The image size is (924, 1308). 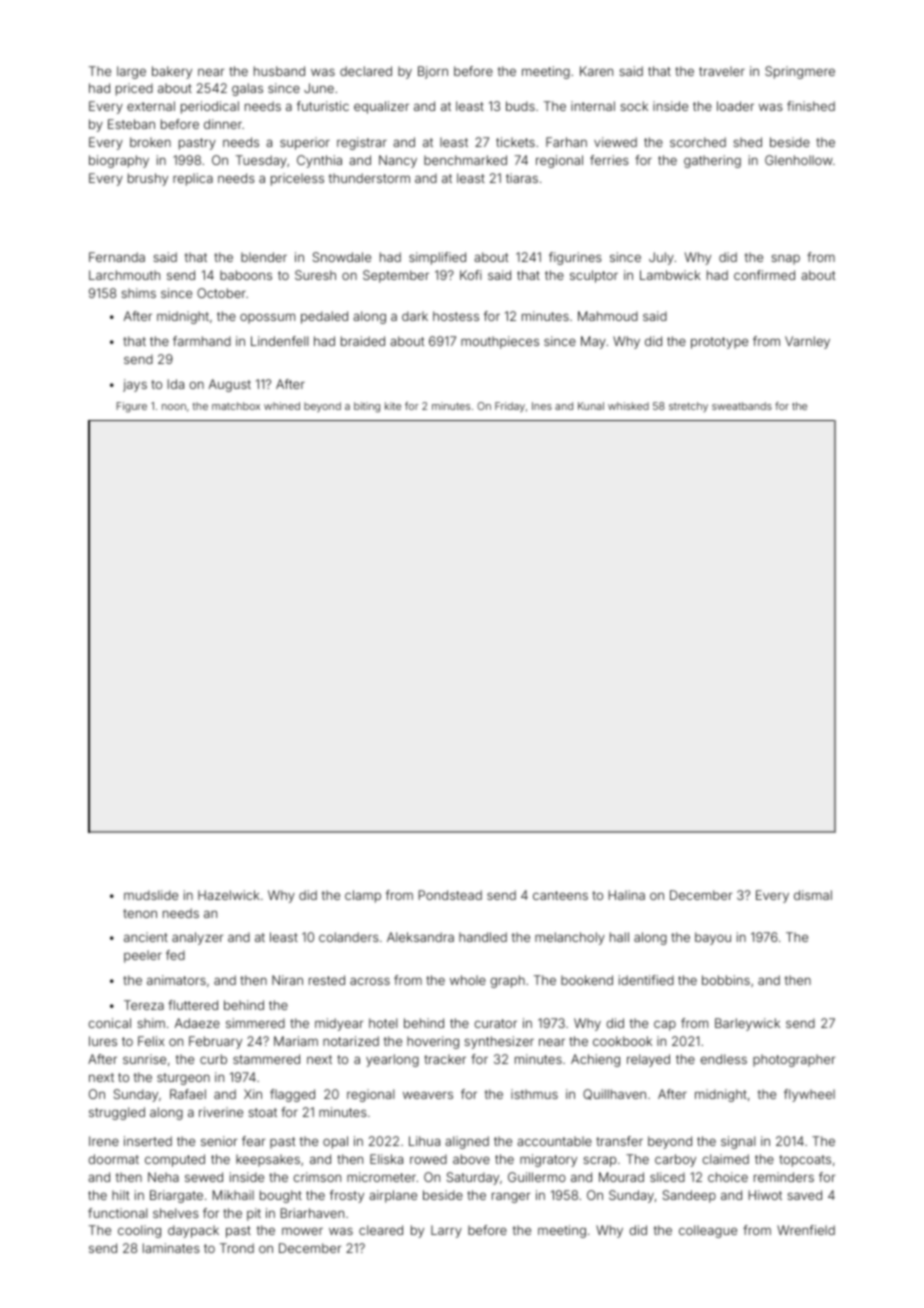 What do you see at coordinates (433, 72) in the image?
I see `Bjorn` at bounding box center [433, 72].
